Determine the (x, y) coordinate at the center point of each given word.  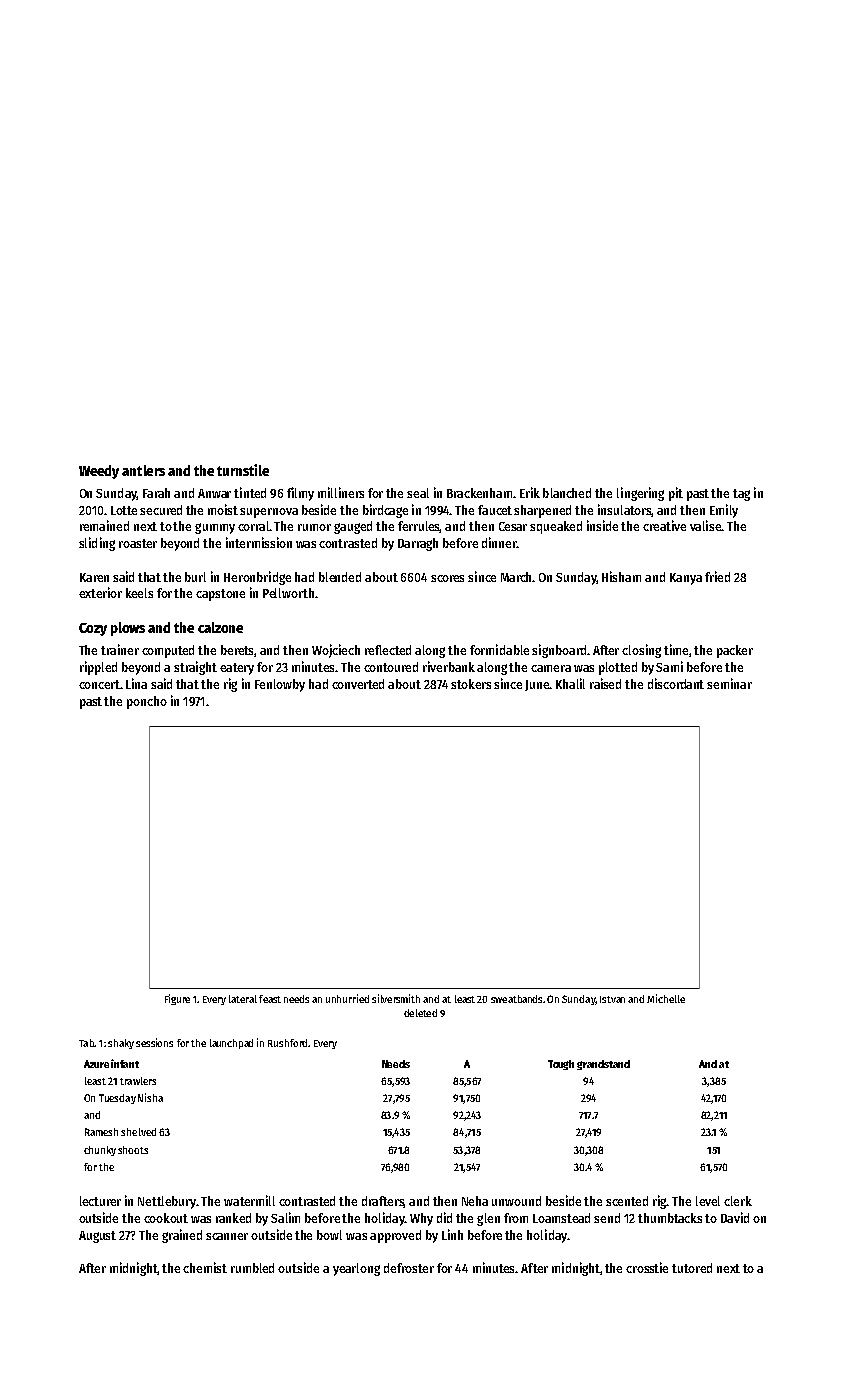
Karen (94, 577)
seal (418, 493)
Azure (96, 1064)
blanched (567, 493)
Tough (561, 1065)
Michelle (666, 998)
